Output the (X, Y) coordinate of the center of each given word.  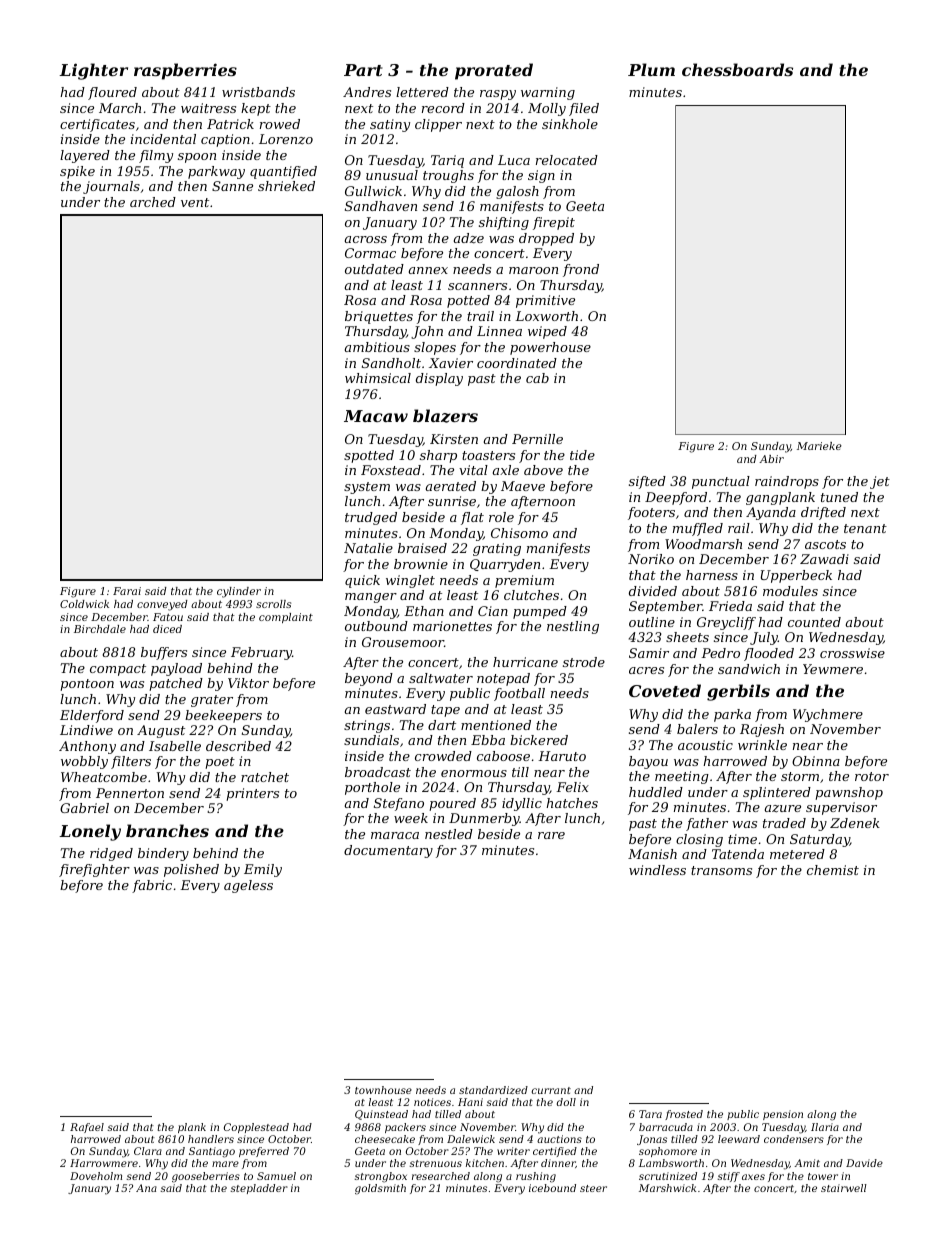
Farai (127, 591)
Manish (652, 854)
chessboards (737, 69)
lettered (422, 92)
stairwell (844, 1188)
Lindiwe (86, 730)
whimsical (378, 378)
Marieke (819, 446)
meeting (682, 777)
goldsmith (380, 1189)
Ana (146, 1188)
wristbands (258, 92)
